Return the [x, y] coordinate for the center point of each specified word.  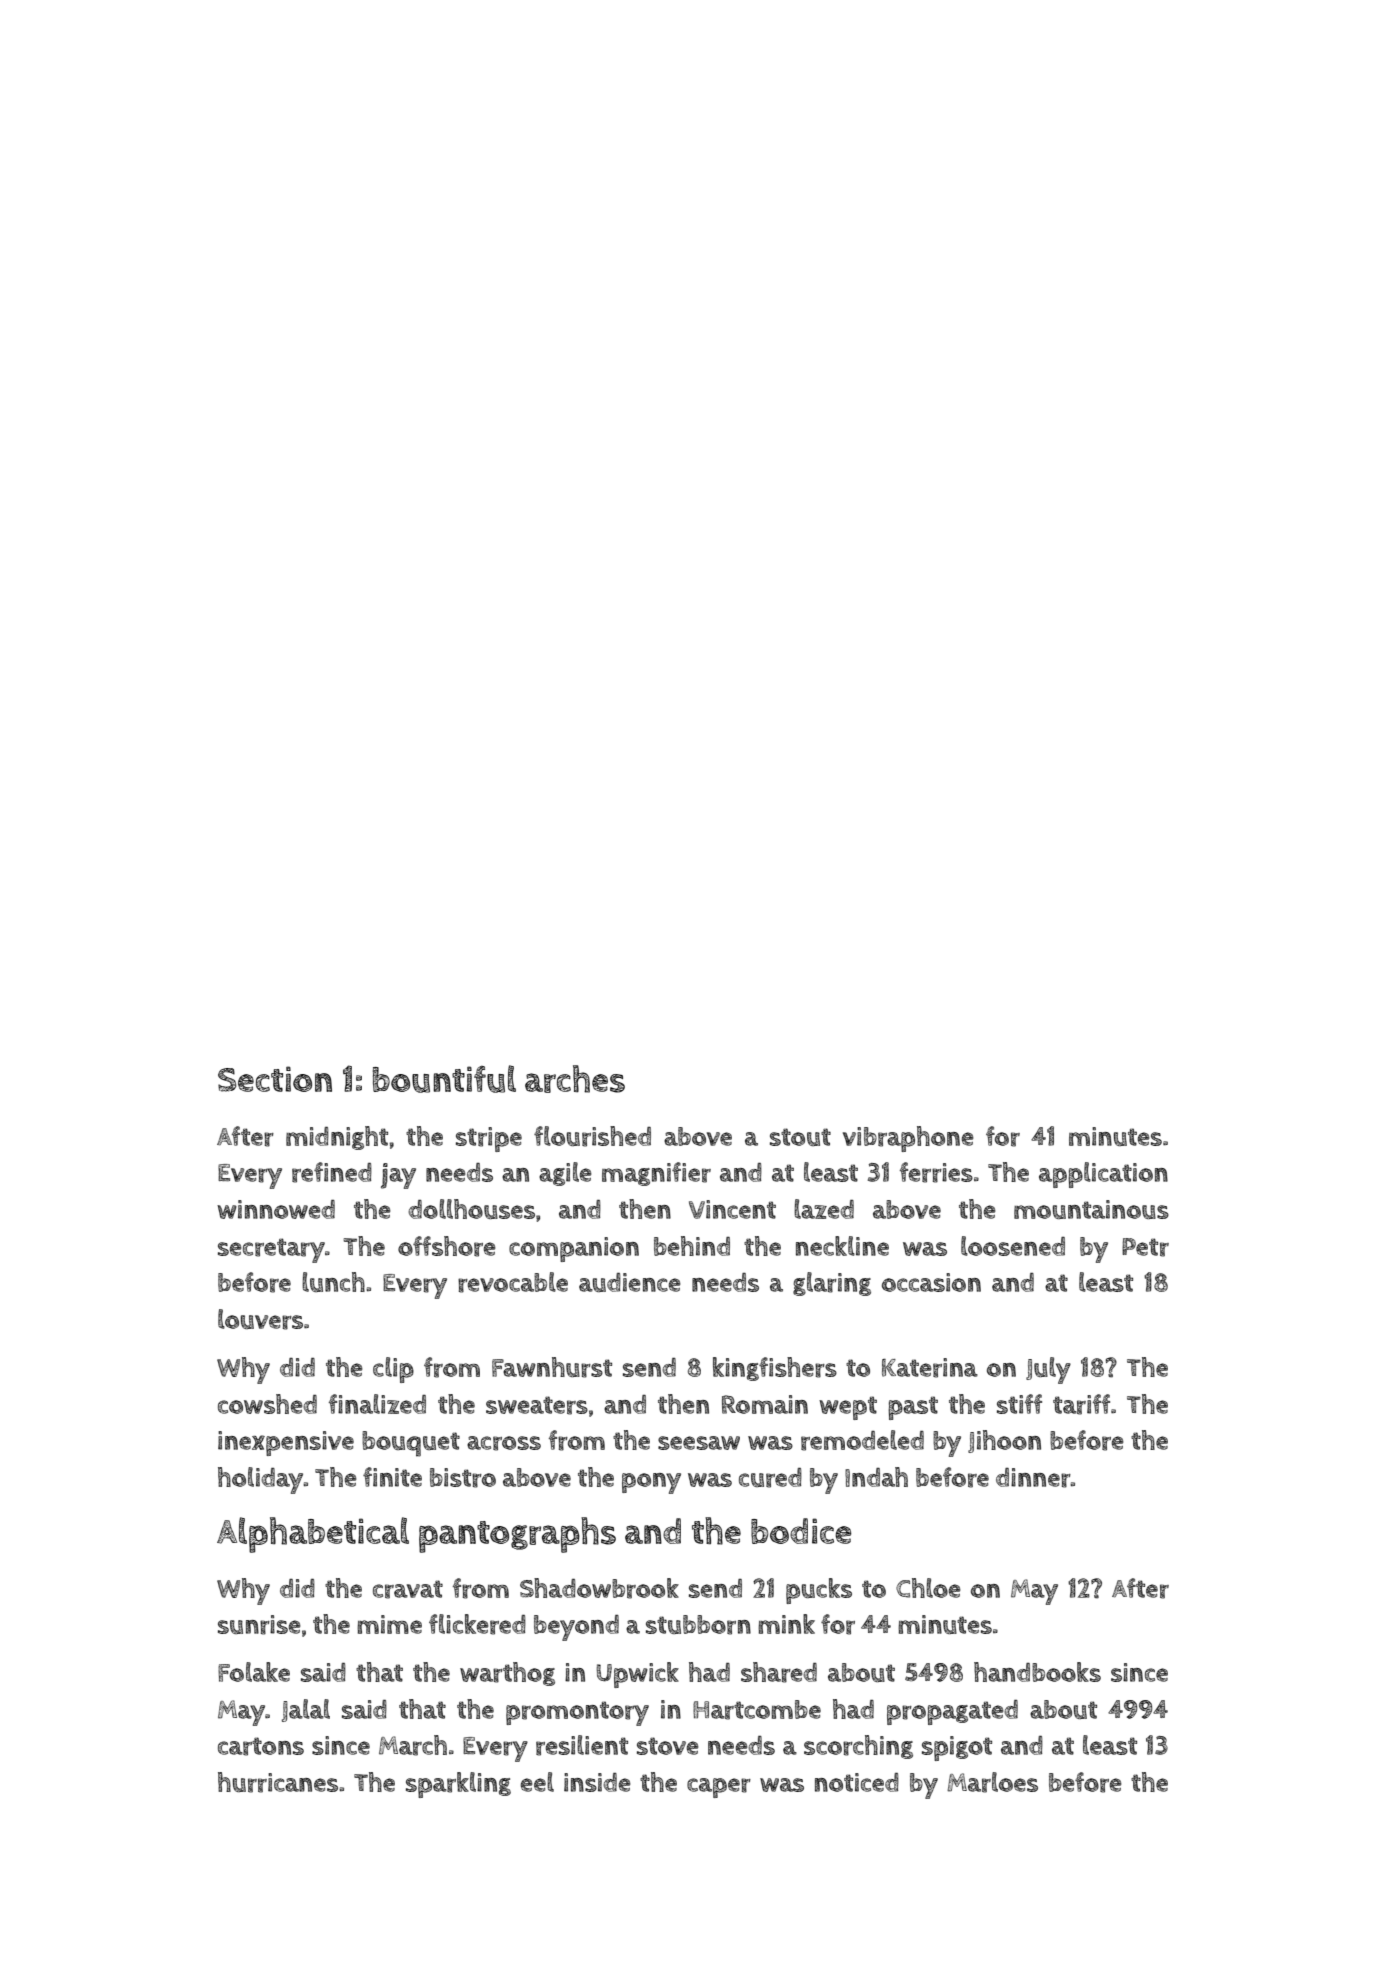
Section [275, 1079]
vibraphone [908, 1139]
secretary [271, 1250]
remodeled [862, 1440]
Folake [254, 1672]
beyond [576, 1628]
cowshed [267, 1404]
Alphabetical [313, 1535]
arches [575, 1079]
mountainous [1091, 1209]
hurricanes [278, 1782]
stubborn [698, 1625]
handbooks [1037, 1672]
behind [692, 1246]
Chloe [928, 1588]
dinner [1033, 1478]
